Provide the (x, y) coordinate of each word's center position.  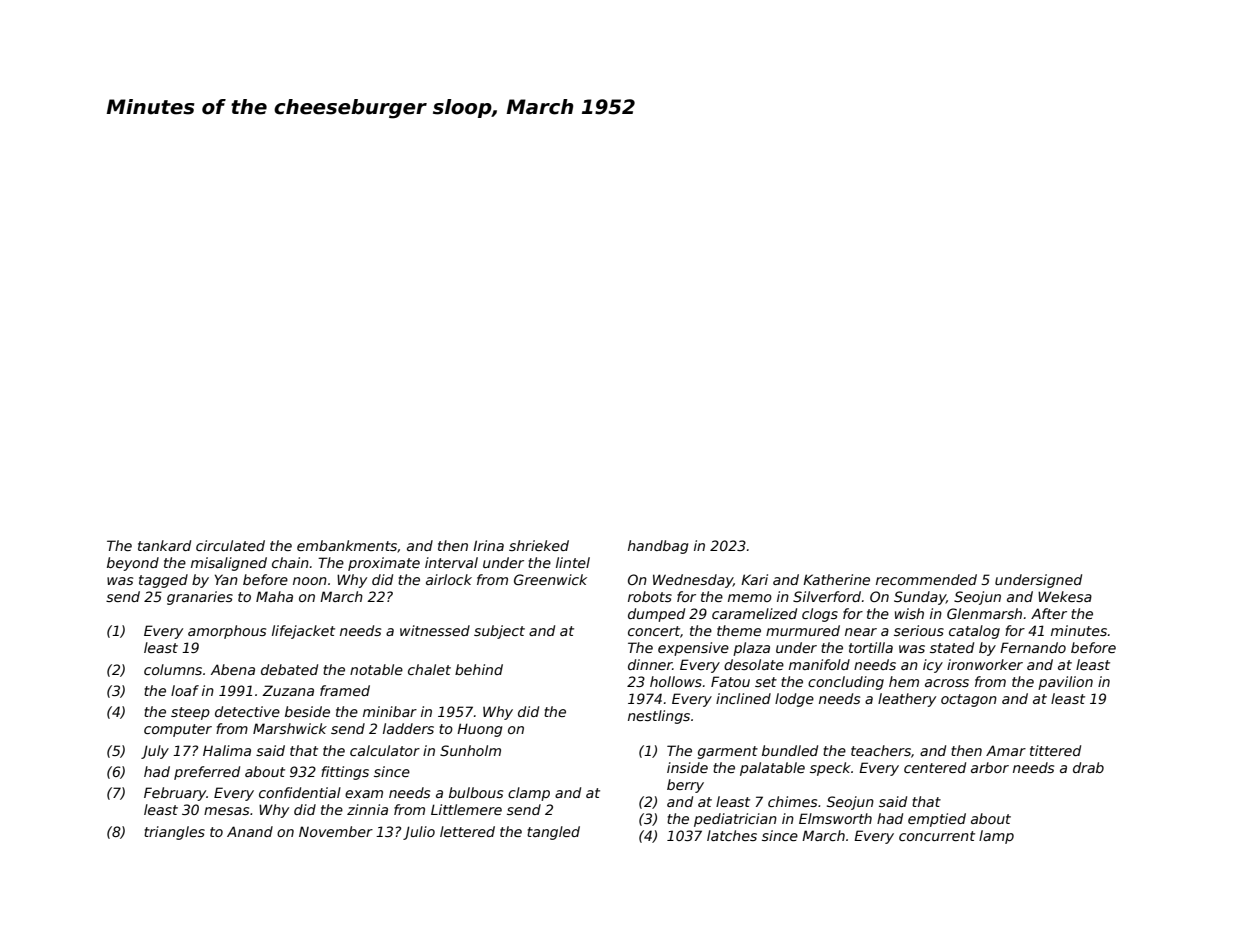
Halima (227, 750)
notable (376, 669)
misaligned (229, 564)
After (1049, 613)
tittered (1055, 750)
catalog (974, 632)
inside (687, 767)
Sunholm (470, 750)
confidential (300, 792)
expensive (693, 649)
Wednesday (693, 581)
